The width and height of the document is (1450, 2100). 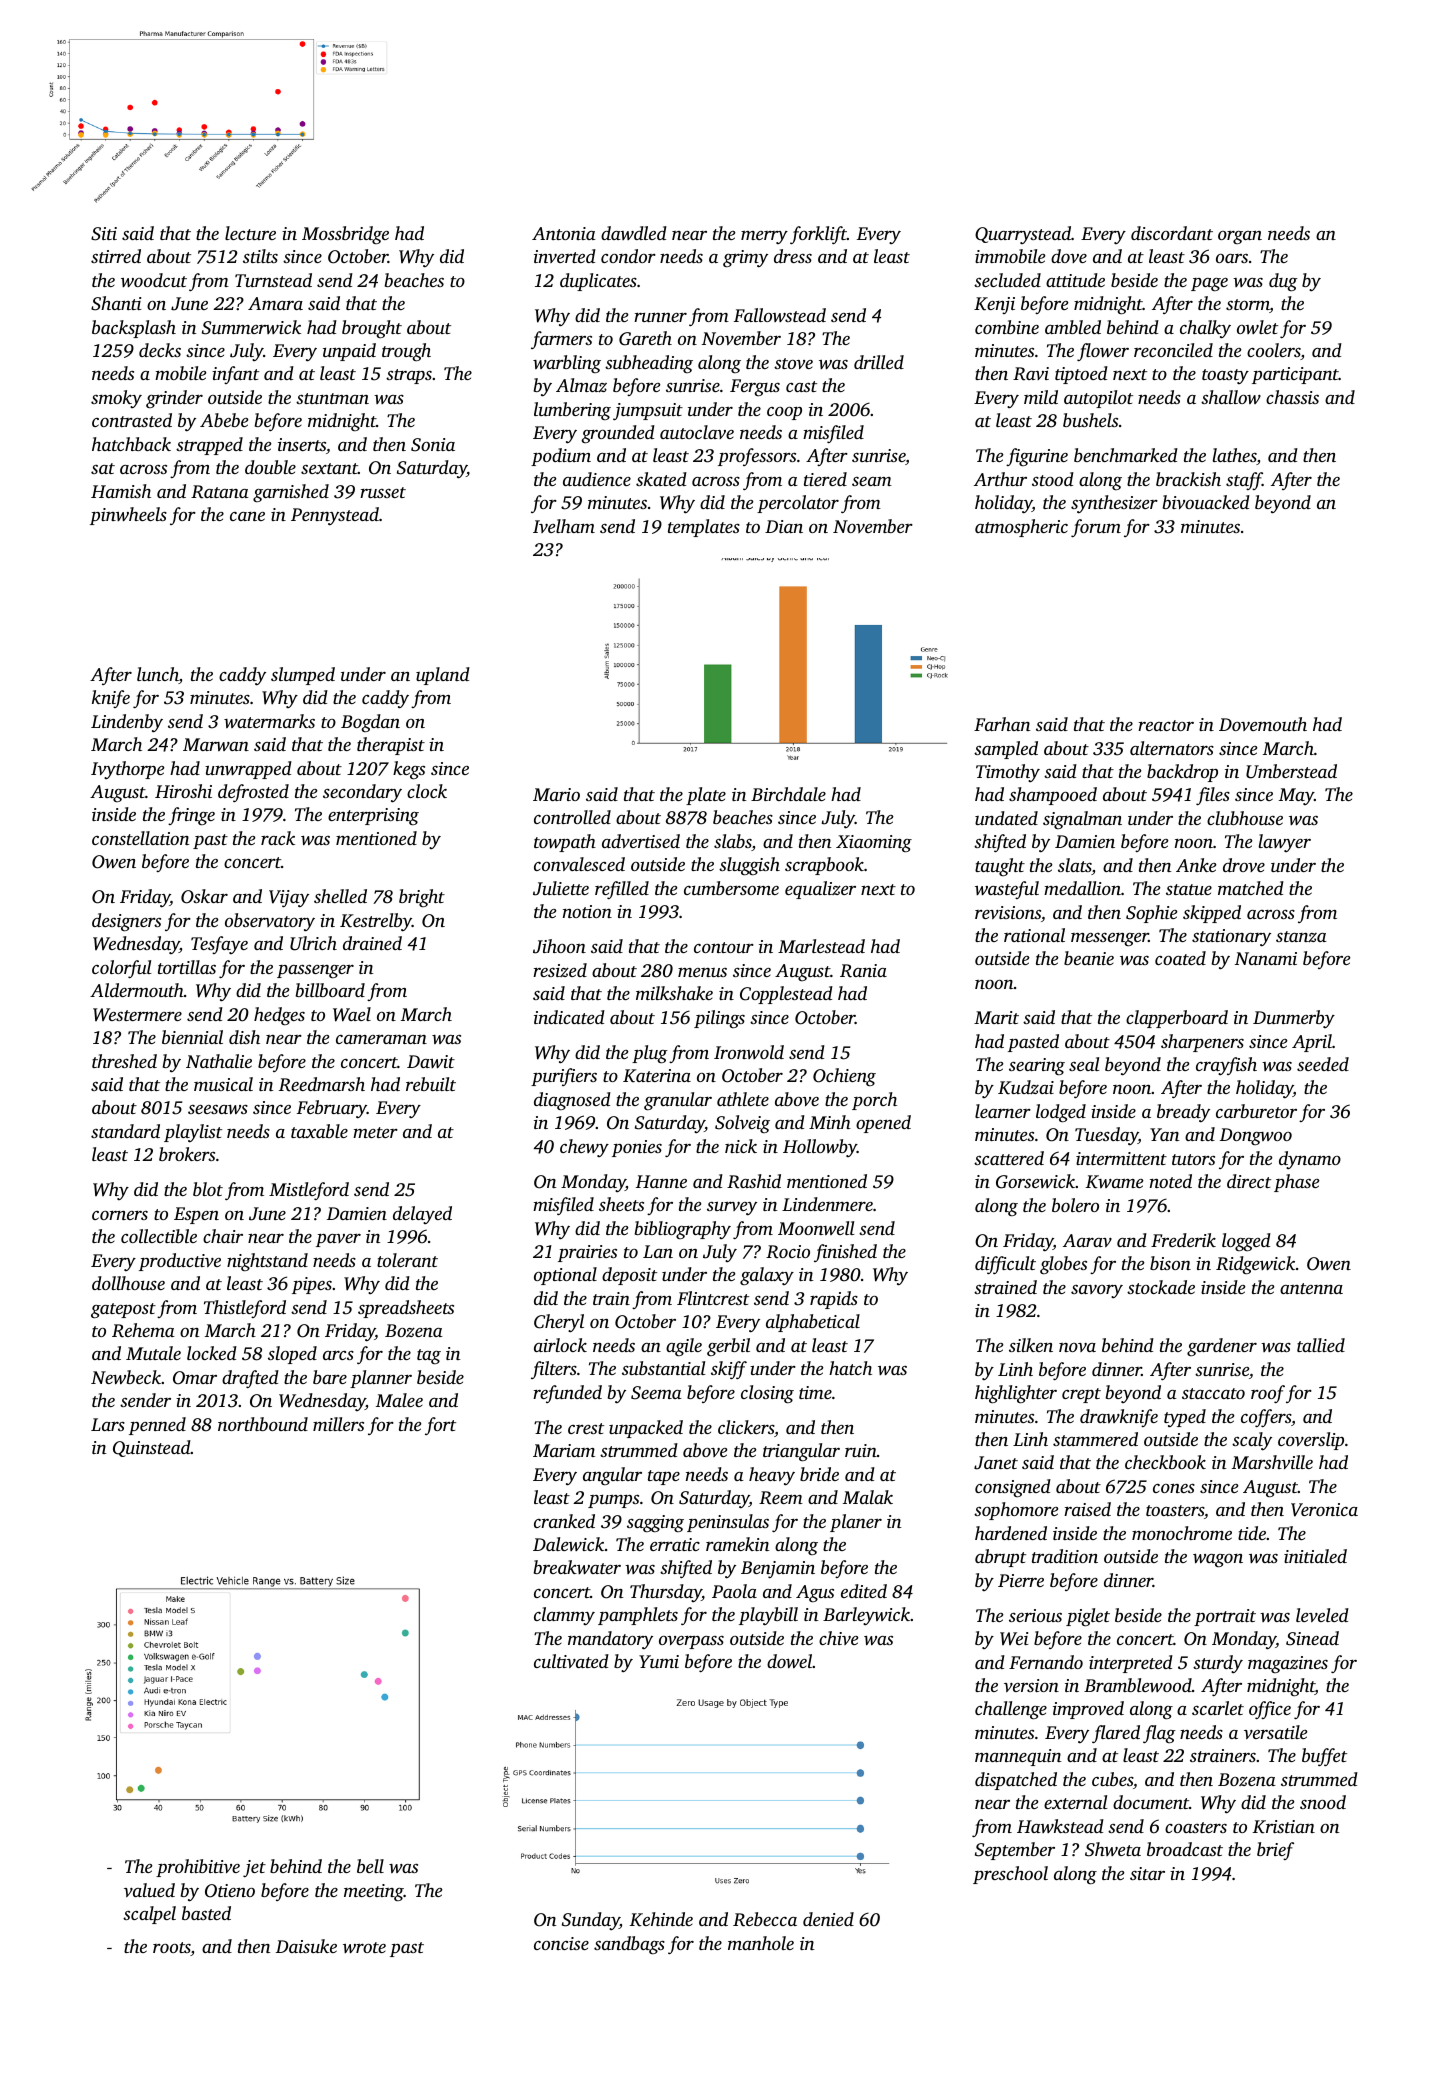 What do you see at coordinates (746, 1427) in the document?
I see `clickers` at bounding box center [746, 1427].
